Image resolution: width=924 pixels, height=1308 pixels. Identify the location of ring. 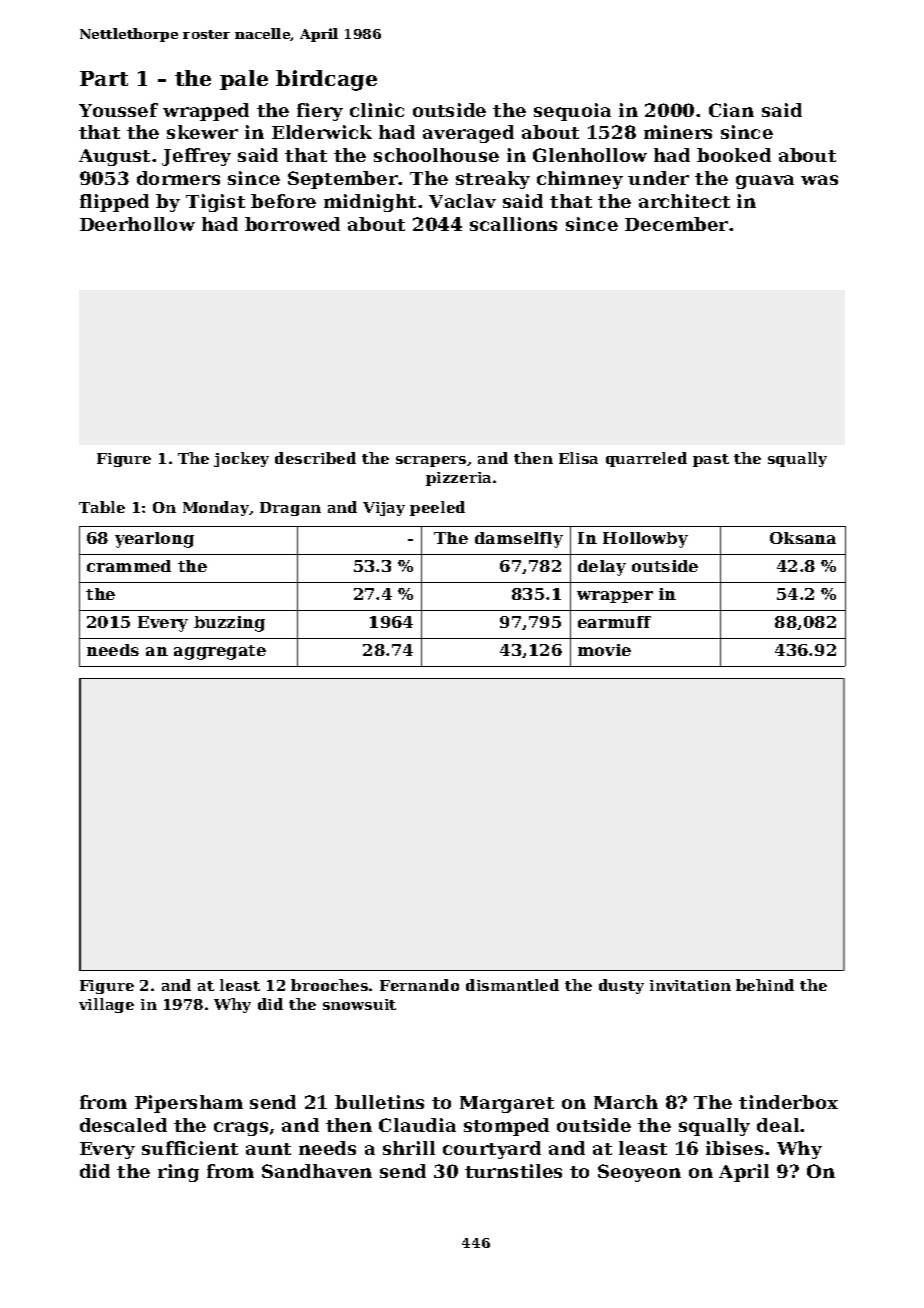
(178, 1173).
